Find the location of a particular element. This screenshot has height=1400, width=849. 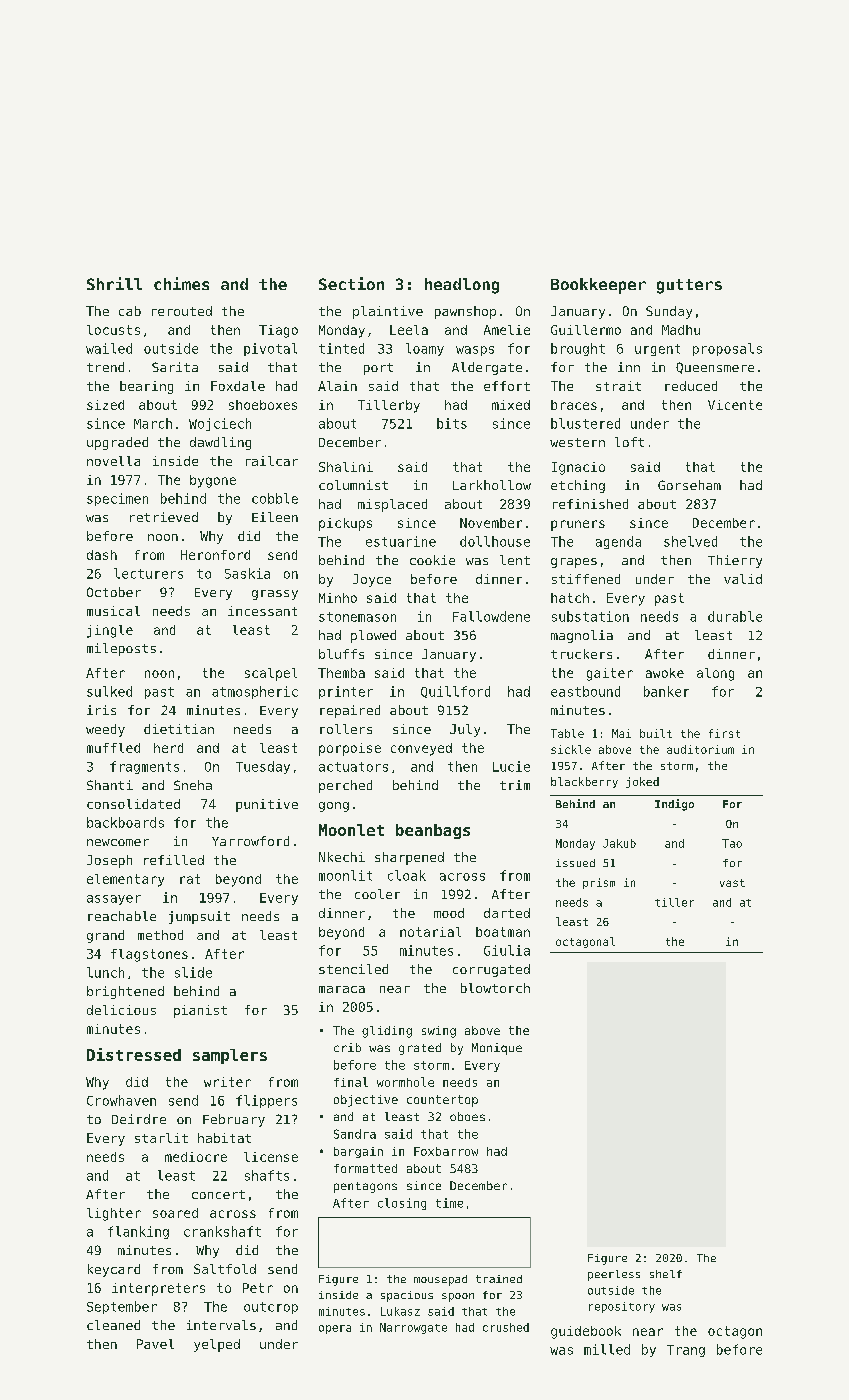

crushed is located at coordinates (506, 1327).
